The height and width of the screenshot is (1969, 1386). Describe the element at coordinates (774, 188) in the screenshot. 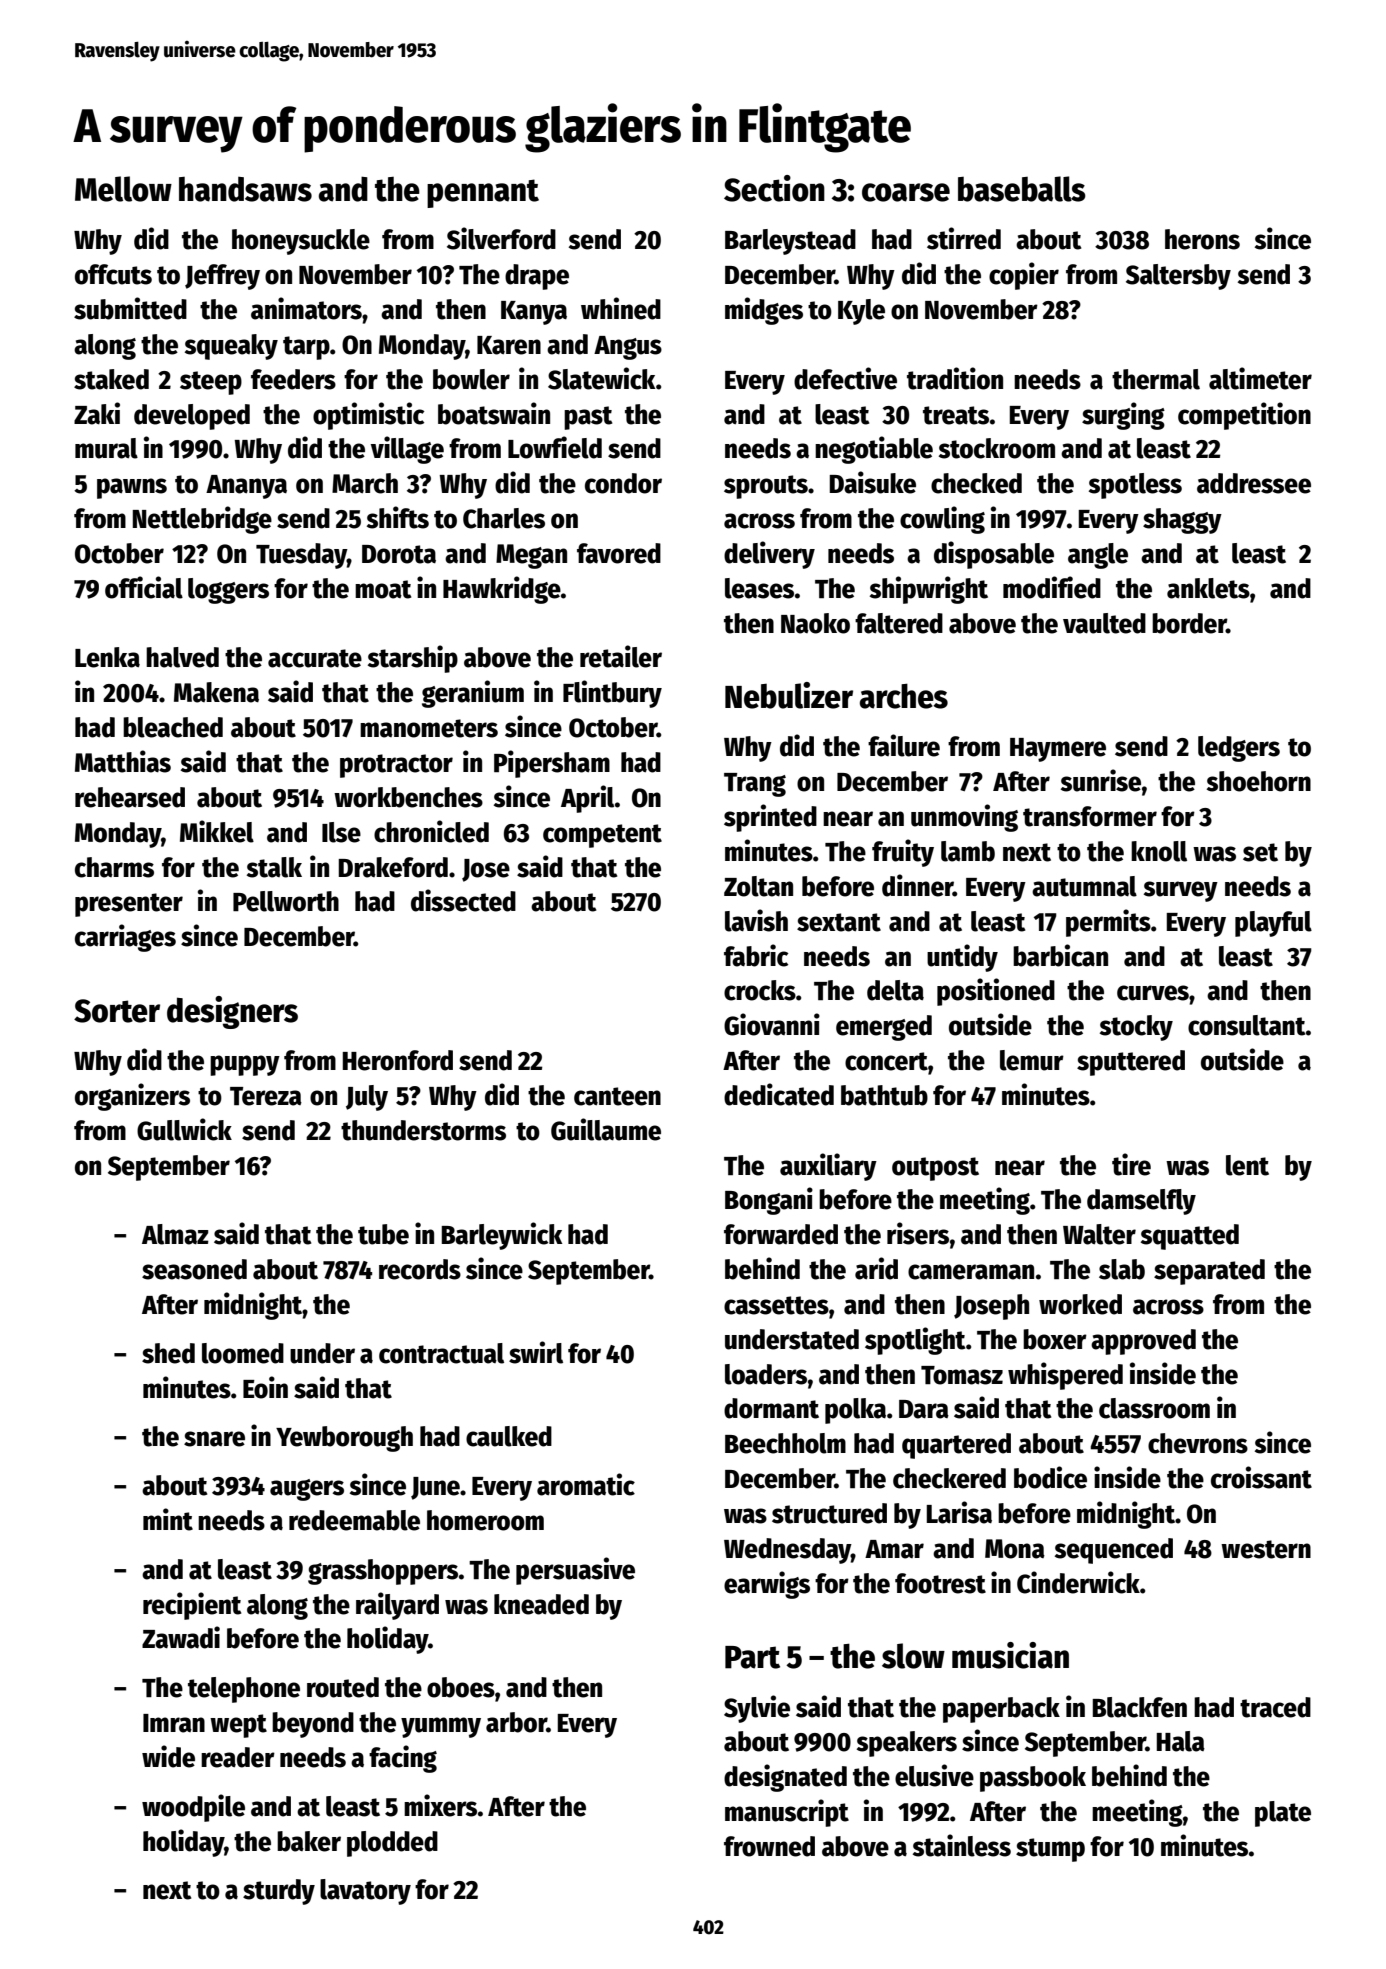

I see `Section` at that location.
